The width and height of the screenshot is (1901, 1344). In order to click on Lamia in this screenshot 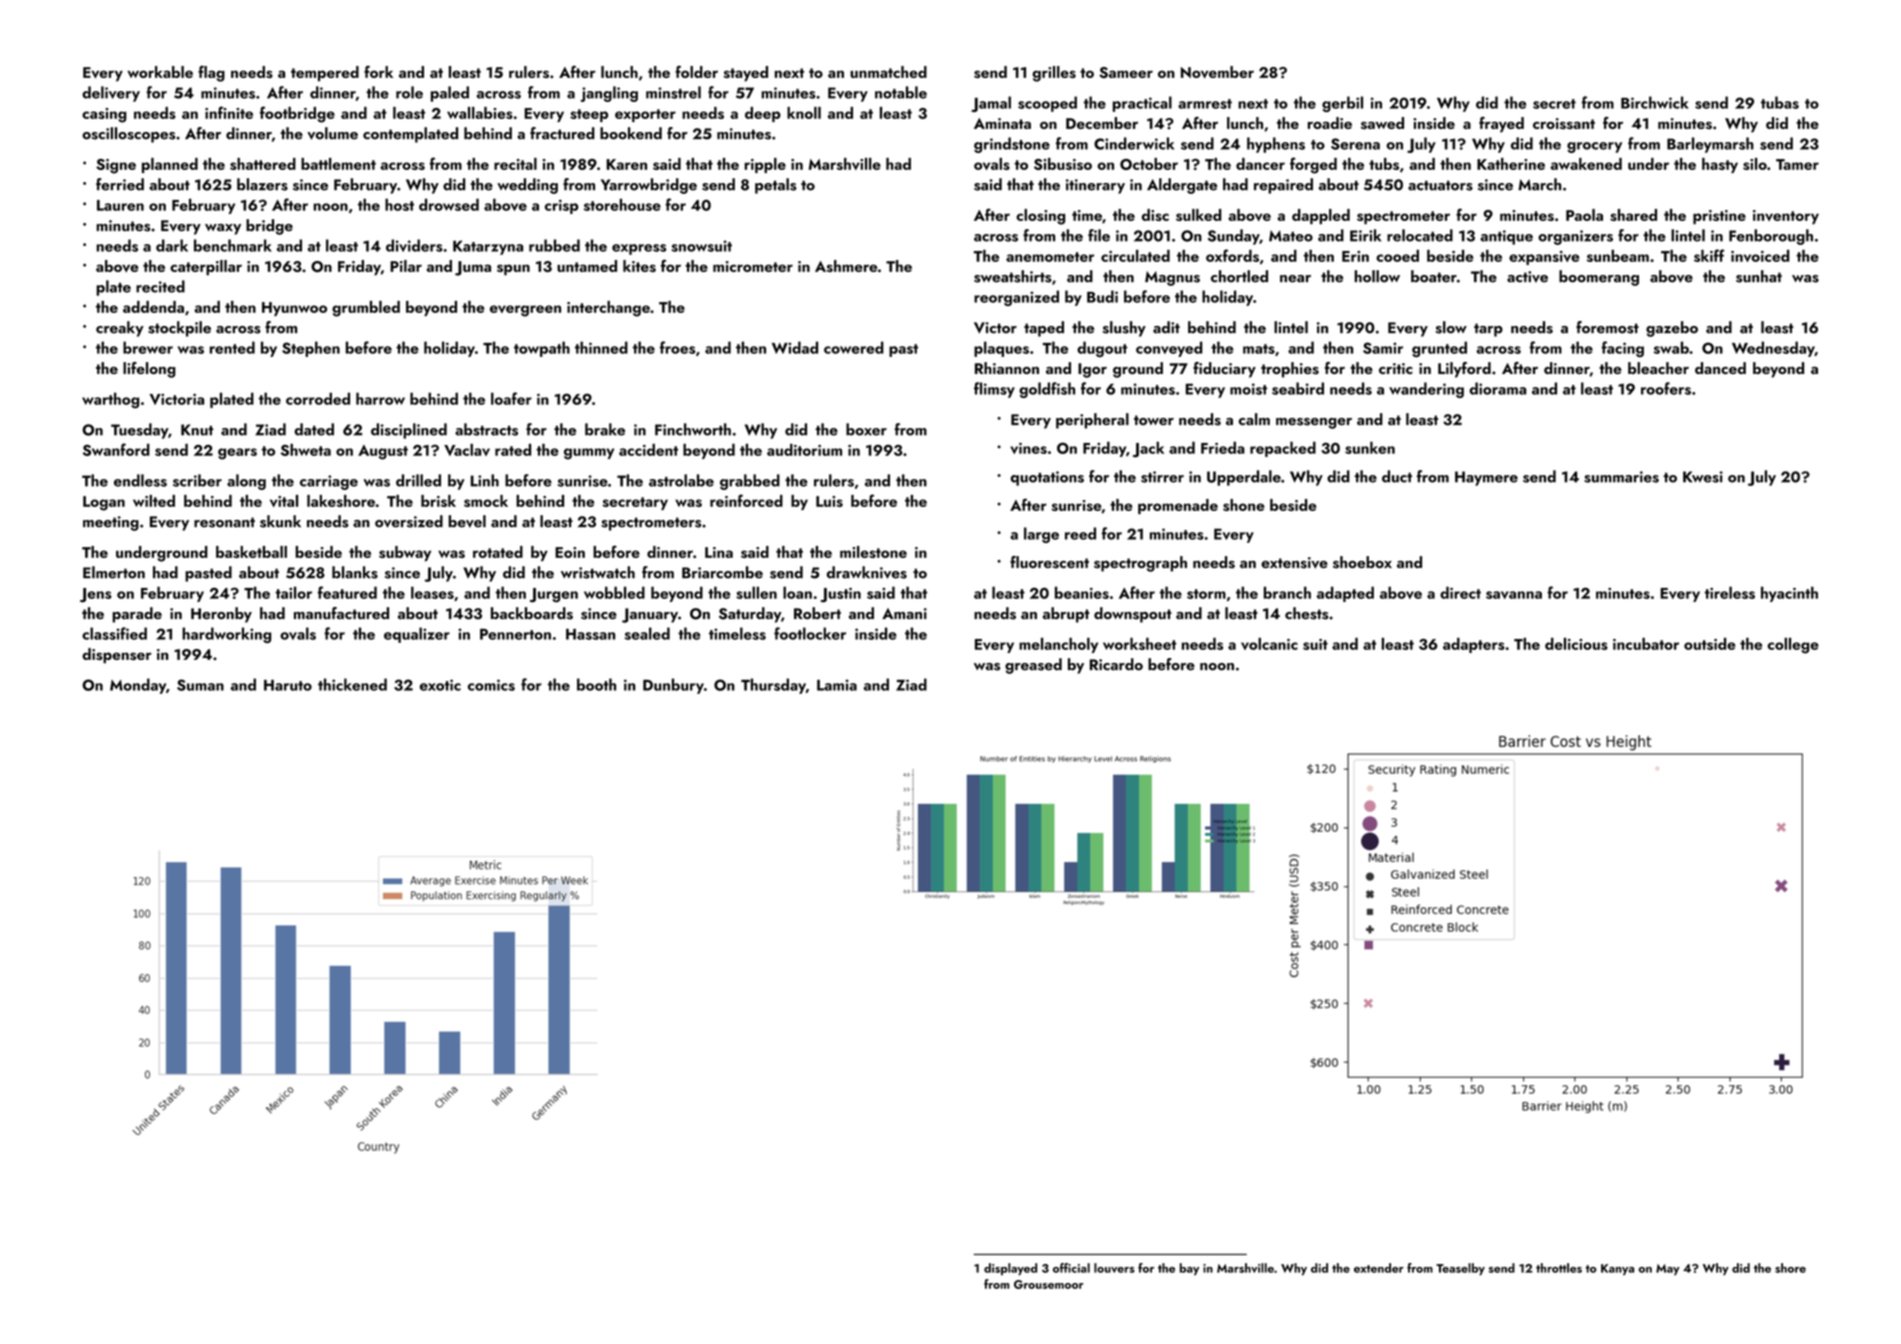, I will do `click(837, 685)`.
